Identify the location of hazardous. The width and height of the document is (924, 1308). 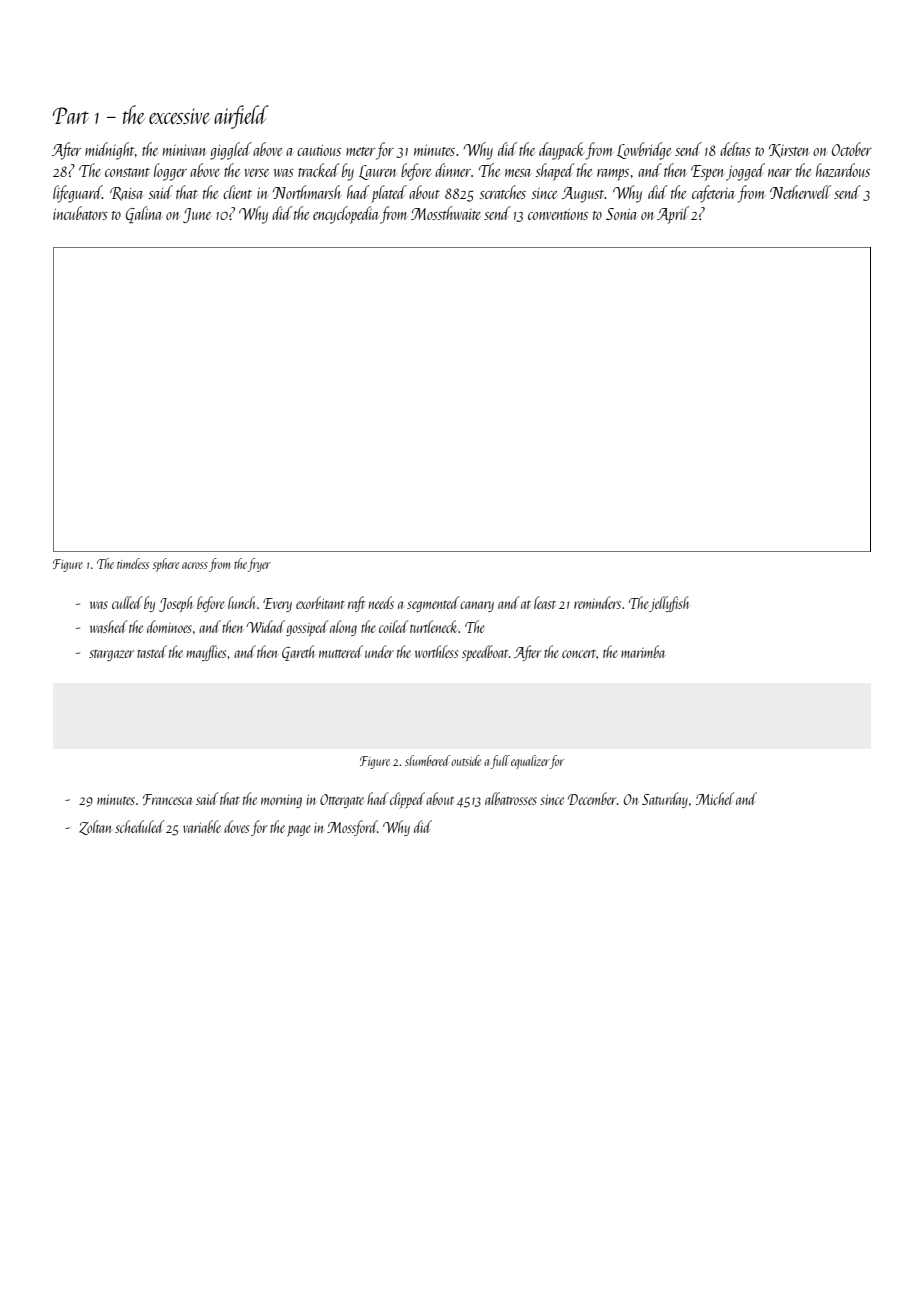
(843, 170).
